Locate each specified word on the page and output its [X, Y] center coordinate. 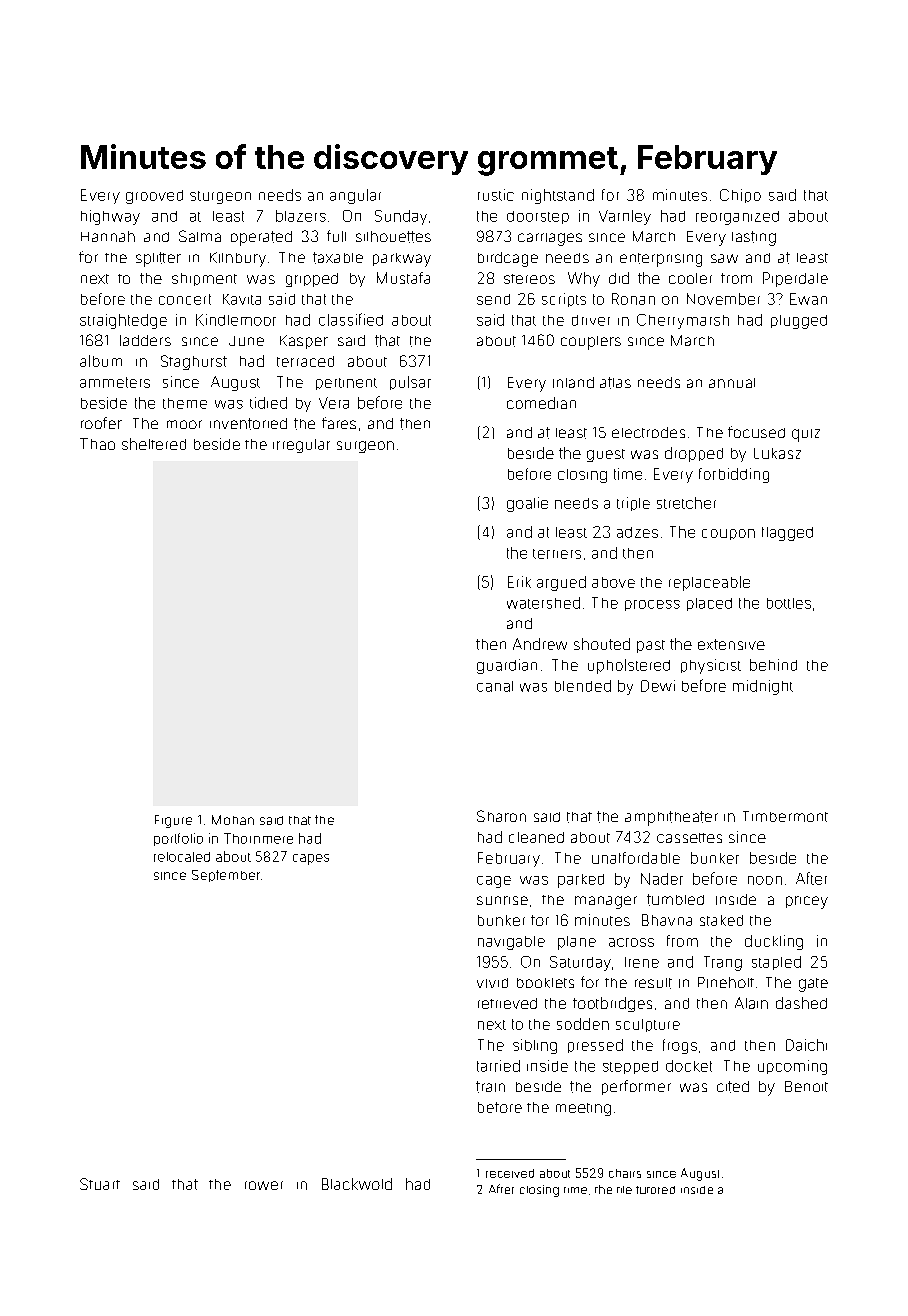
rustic [496, 195]
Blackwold [357, 1184]
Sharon [501, 816]
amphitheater [671, 818]
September [226, 876]
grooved [154, 197]
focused [756, 432]
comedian [541, 403]
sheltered [154, 444]
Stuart [100, 1184]
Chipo [740, 196]
